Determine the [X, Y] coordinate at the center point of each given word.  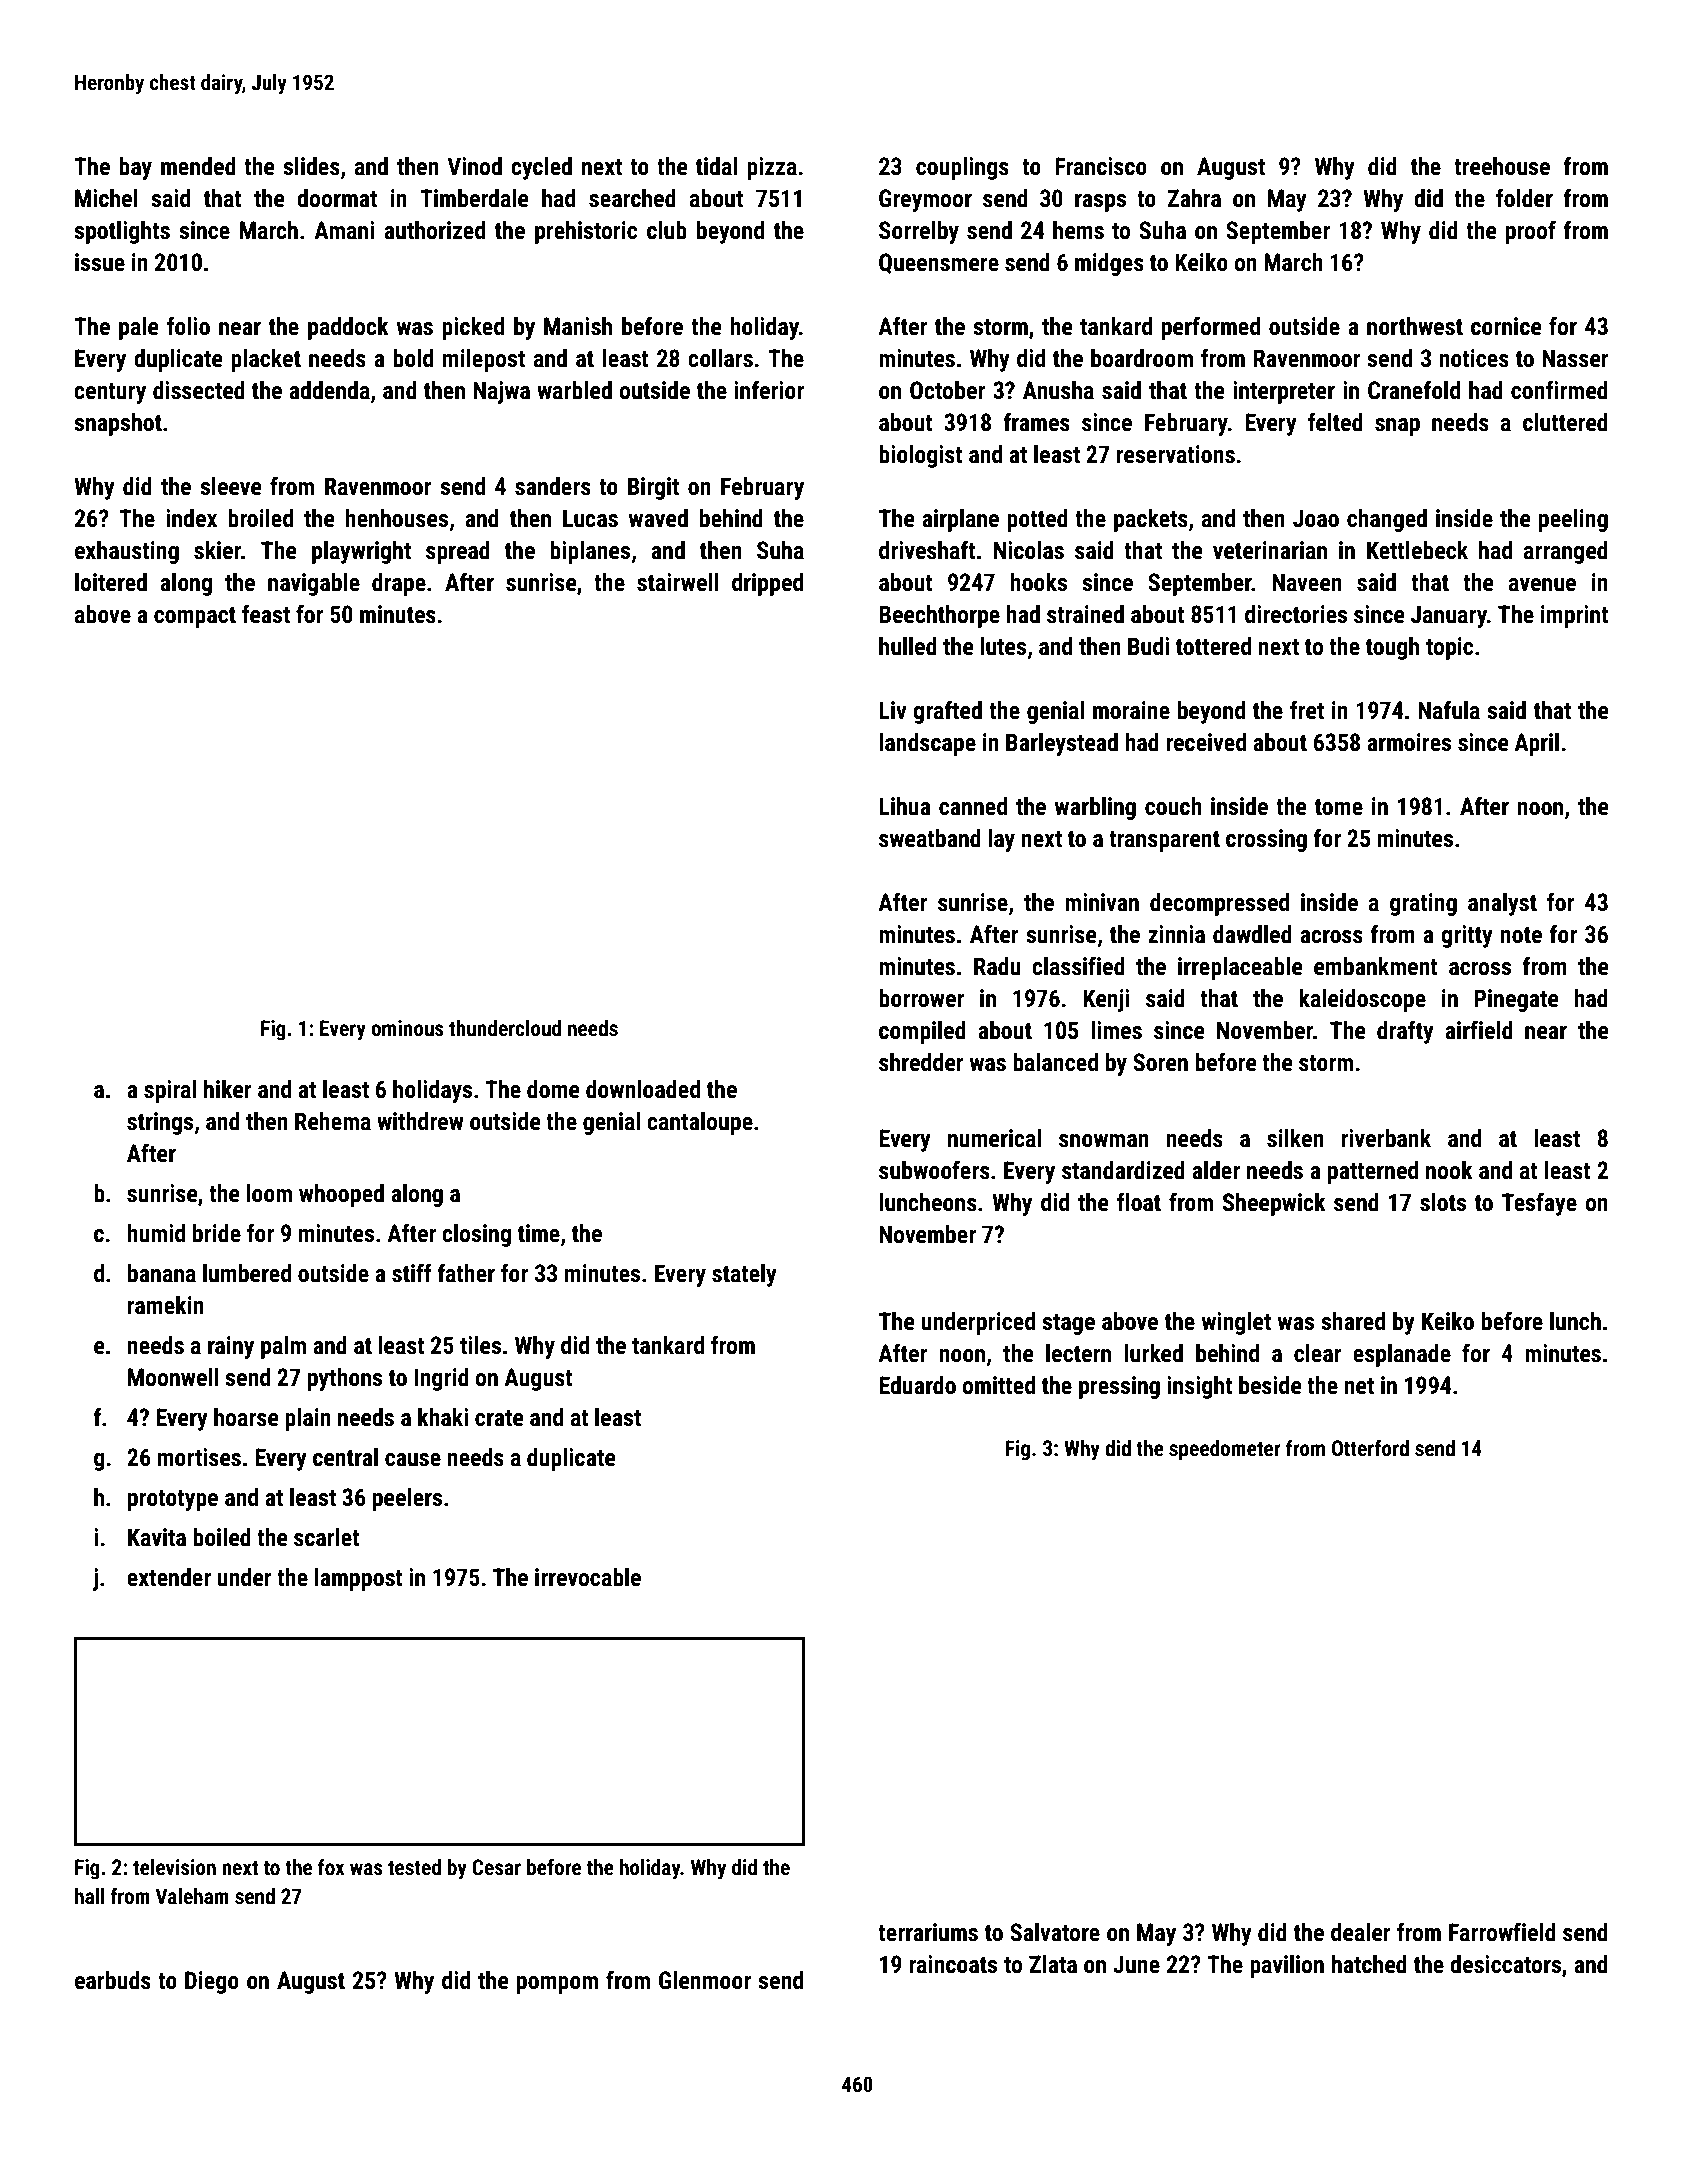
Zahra [1194, 198]
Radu [997, 966]
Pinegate [1516, 1000]
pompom [557, 1985]
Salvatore [1055, 1932]
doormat [337, 198]
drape [399, 584]
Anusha [1058, 390]
